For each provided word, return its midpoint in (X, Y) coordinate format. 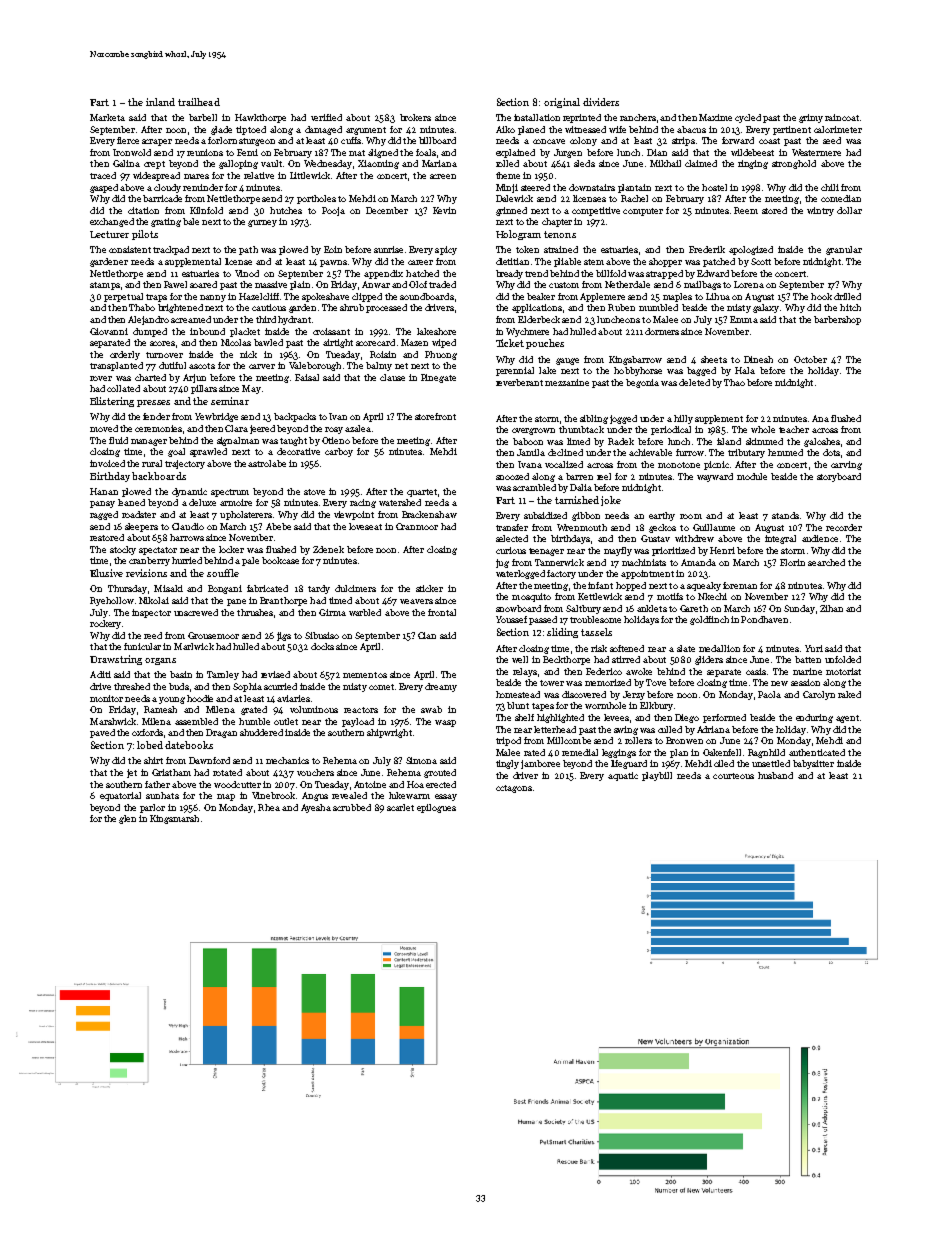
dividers (601, 102)
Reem (746, 210)
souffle (223, 573)
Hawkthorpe (260, 118)
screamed (191, 319)
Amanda (698, 562)
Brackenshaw (429, 514)
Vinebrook (273, 795)
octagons (514, 789)
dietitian (512, 261)
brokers (415, 117)
